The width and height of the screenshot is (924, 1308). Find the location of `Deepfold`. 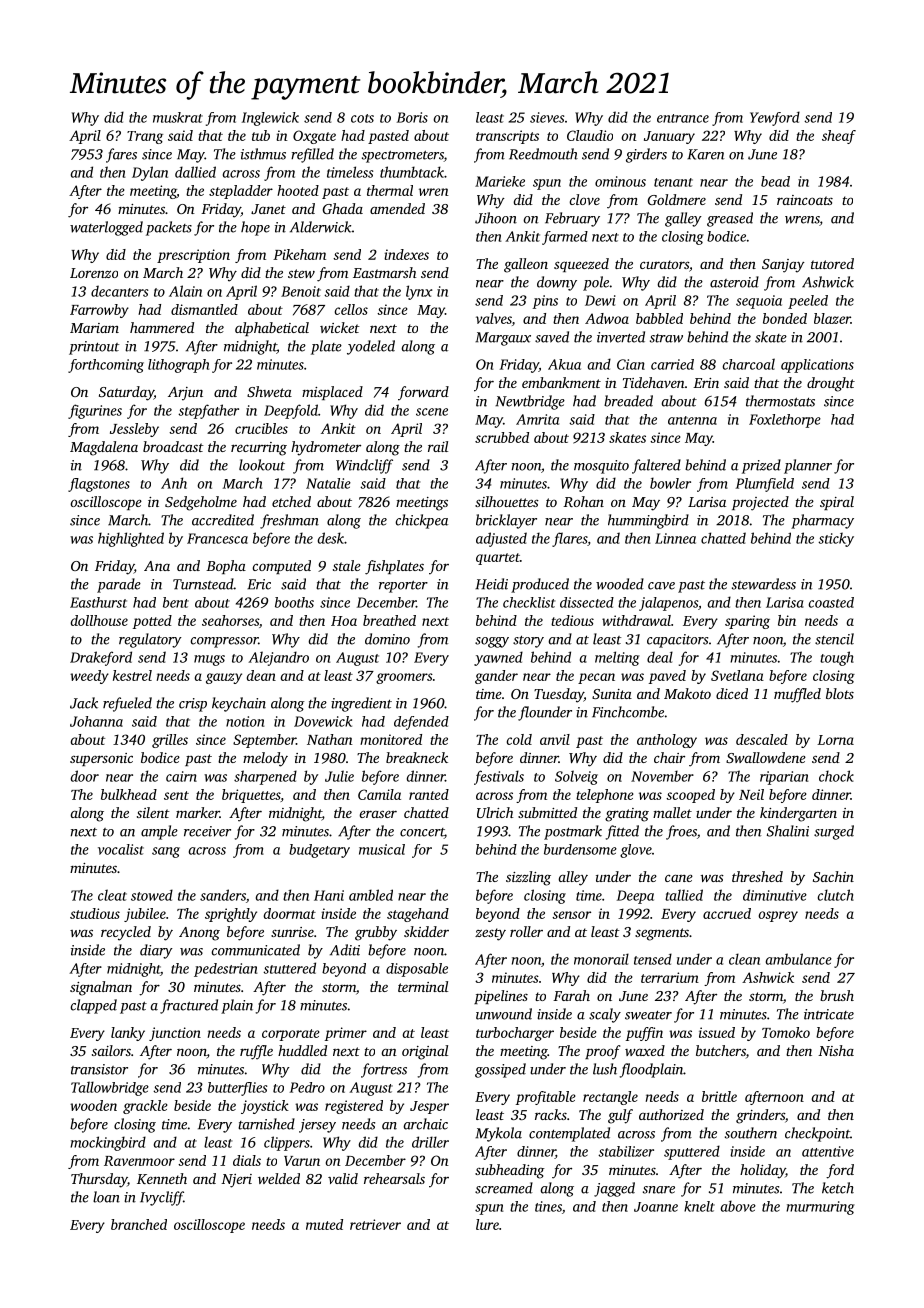

Deepfold is located at coordinates (291, 411).
